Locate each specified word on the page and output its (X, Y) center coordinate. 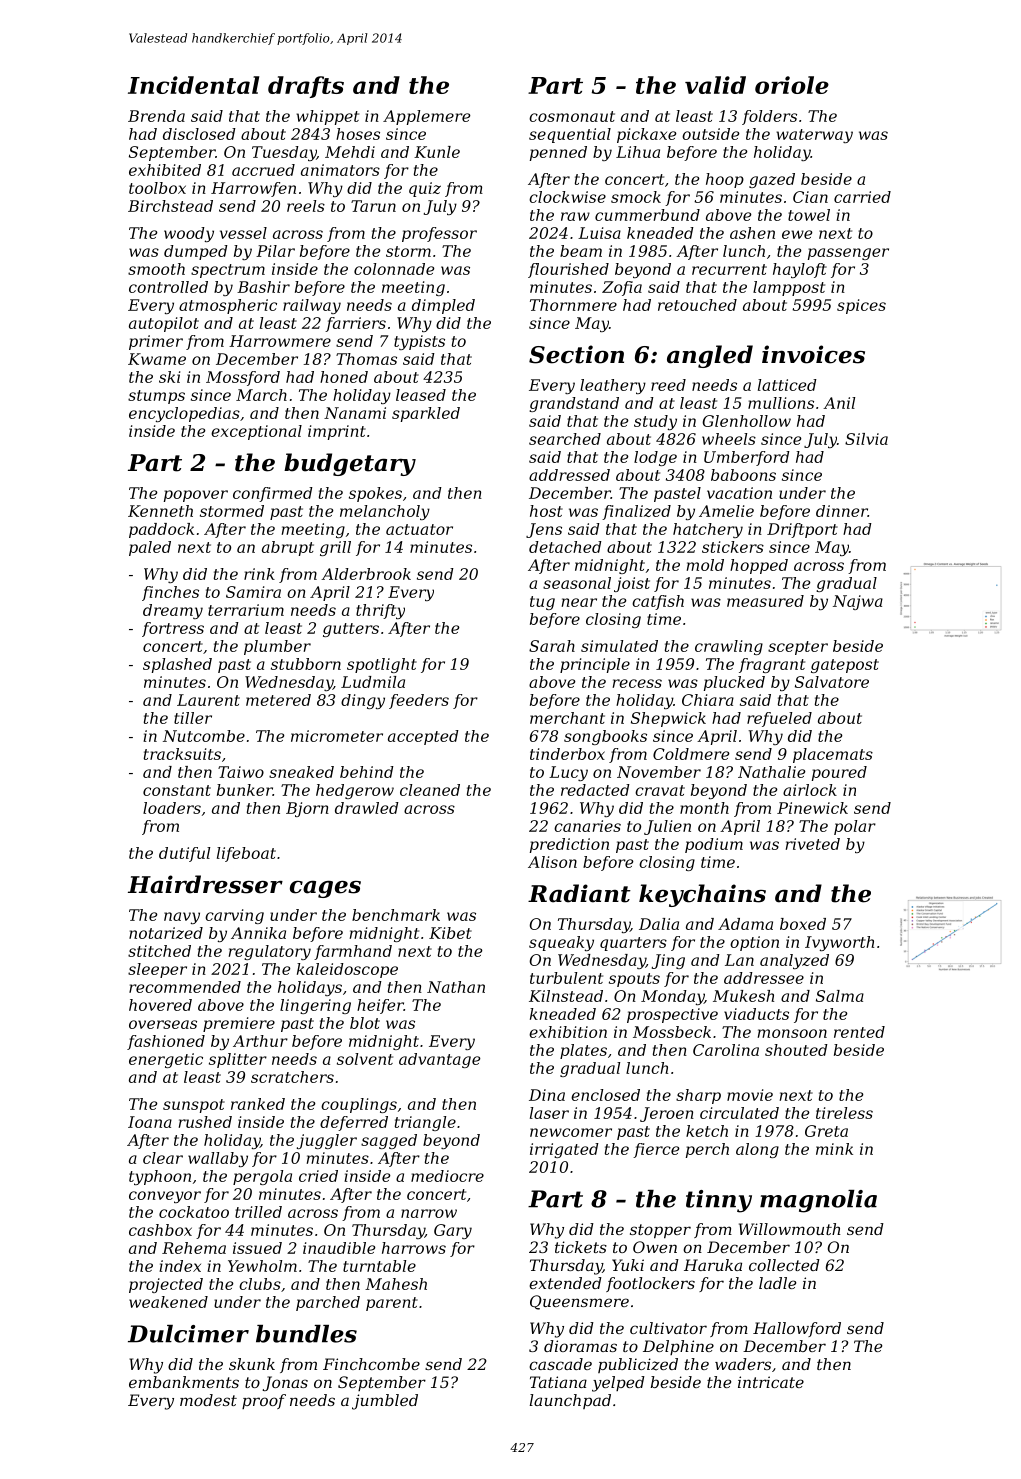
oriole (792, 85)
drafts (306, 87)
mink (834, 1149)
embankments (184, 1382)
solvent (365, 1059)
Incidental (193, 85)
